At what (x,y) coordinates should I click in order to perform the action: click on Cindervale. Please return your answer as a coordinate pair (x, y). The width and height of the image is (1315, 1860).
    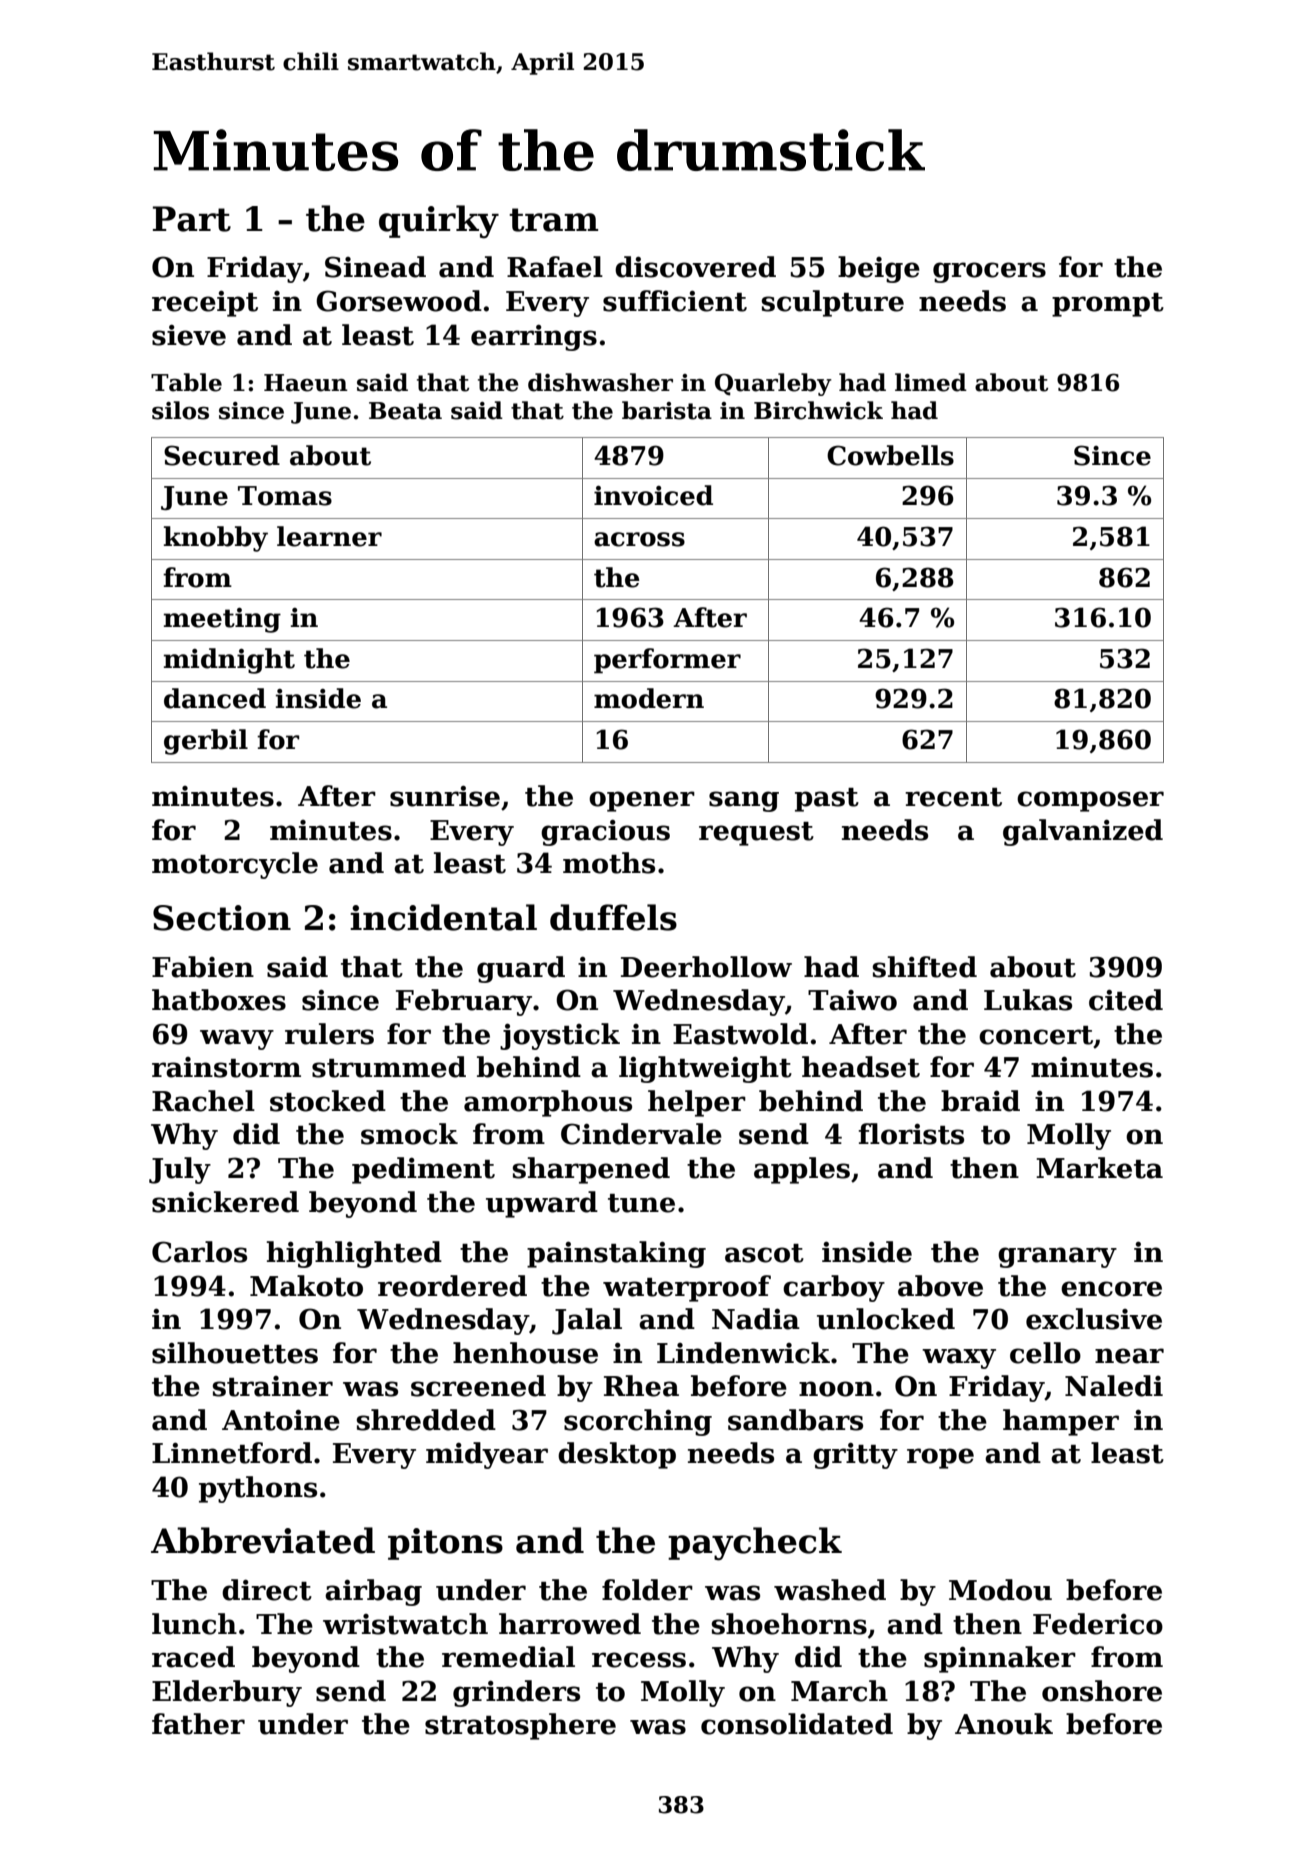
    Looking at the image, I should click on (641, 1134).
